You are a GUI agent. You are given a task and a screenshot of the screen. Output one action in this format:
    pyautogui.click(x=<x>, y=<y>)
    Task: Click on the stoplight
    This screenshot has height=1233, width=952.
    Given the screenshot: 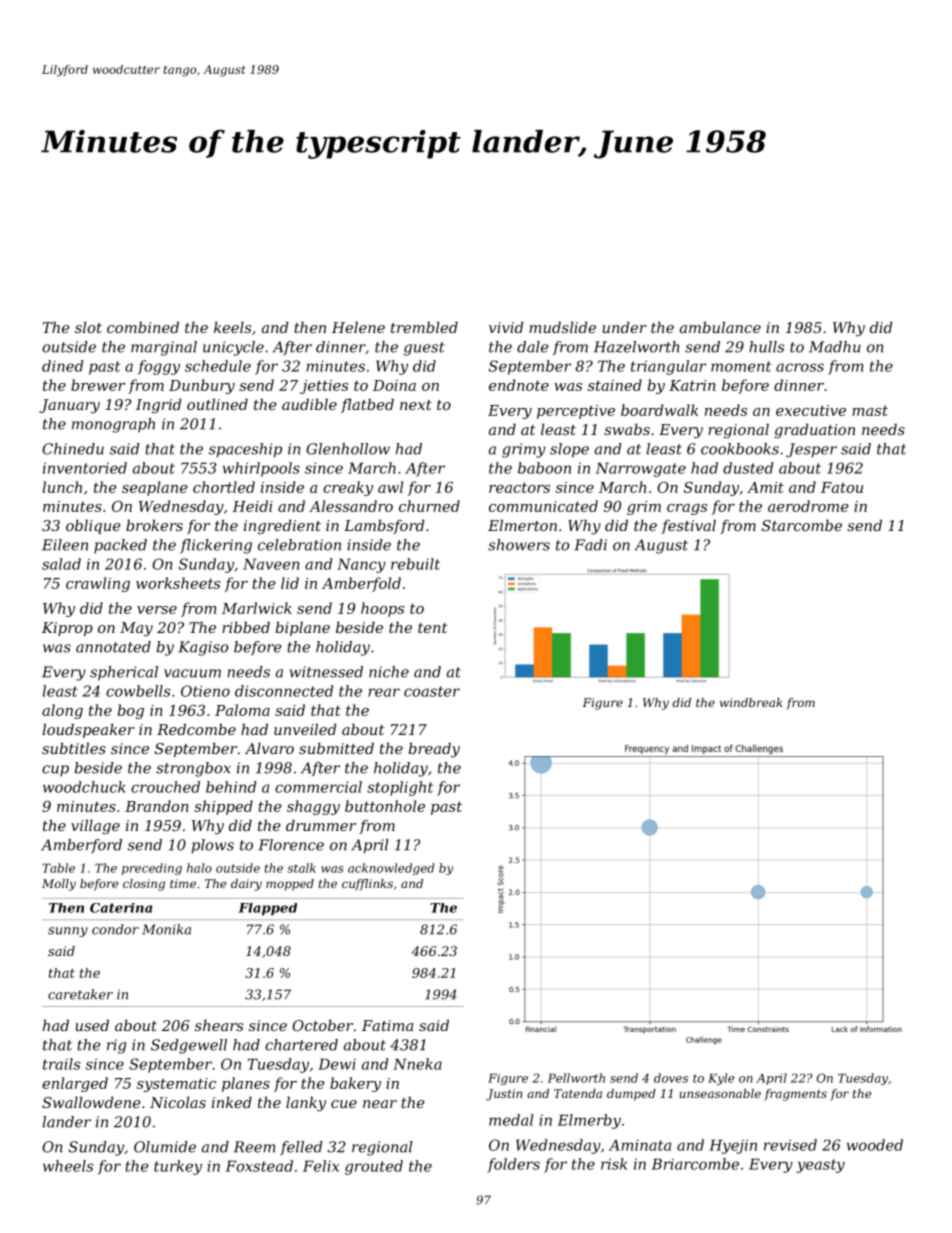 What is the action you would take?
    pyautogui.click(x=400, y=788)
